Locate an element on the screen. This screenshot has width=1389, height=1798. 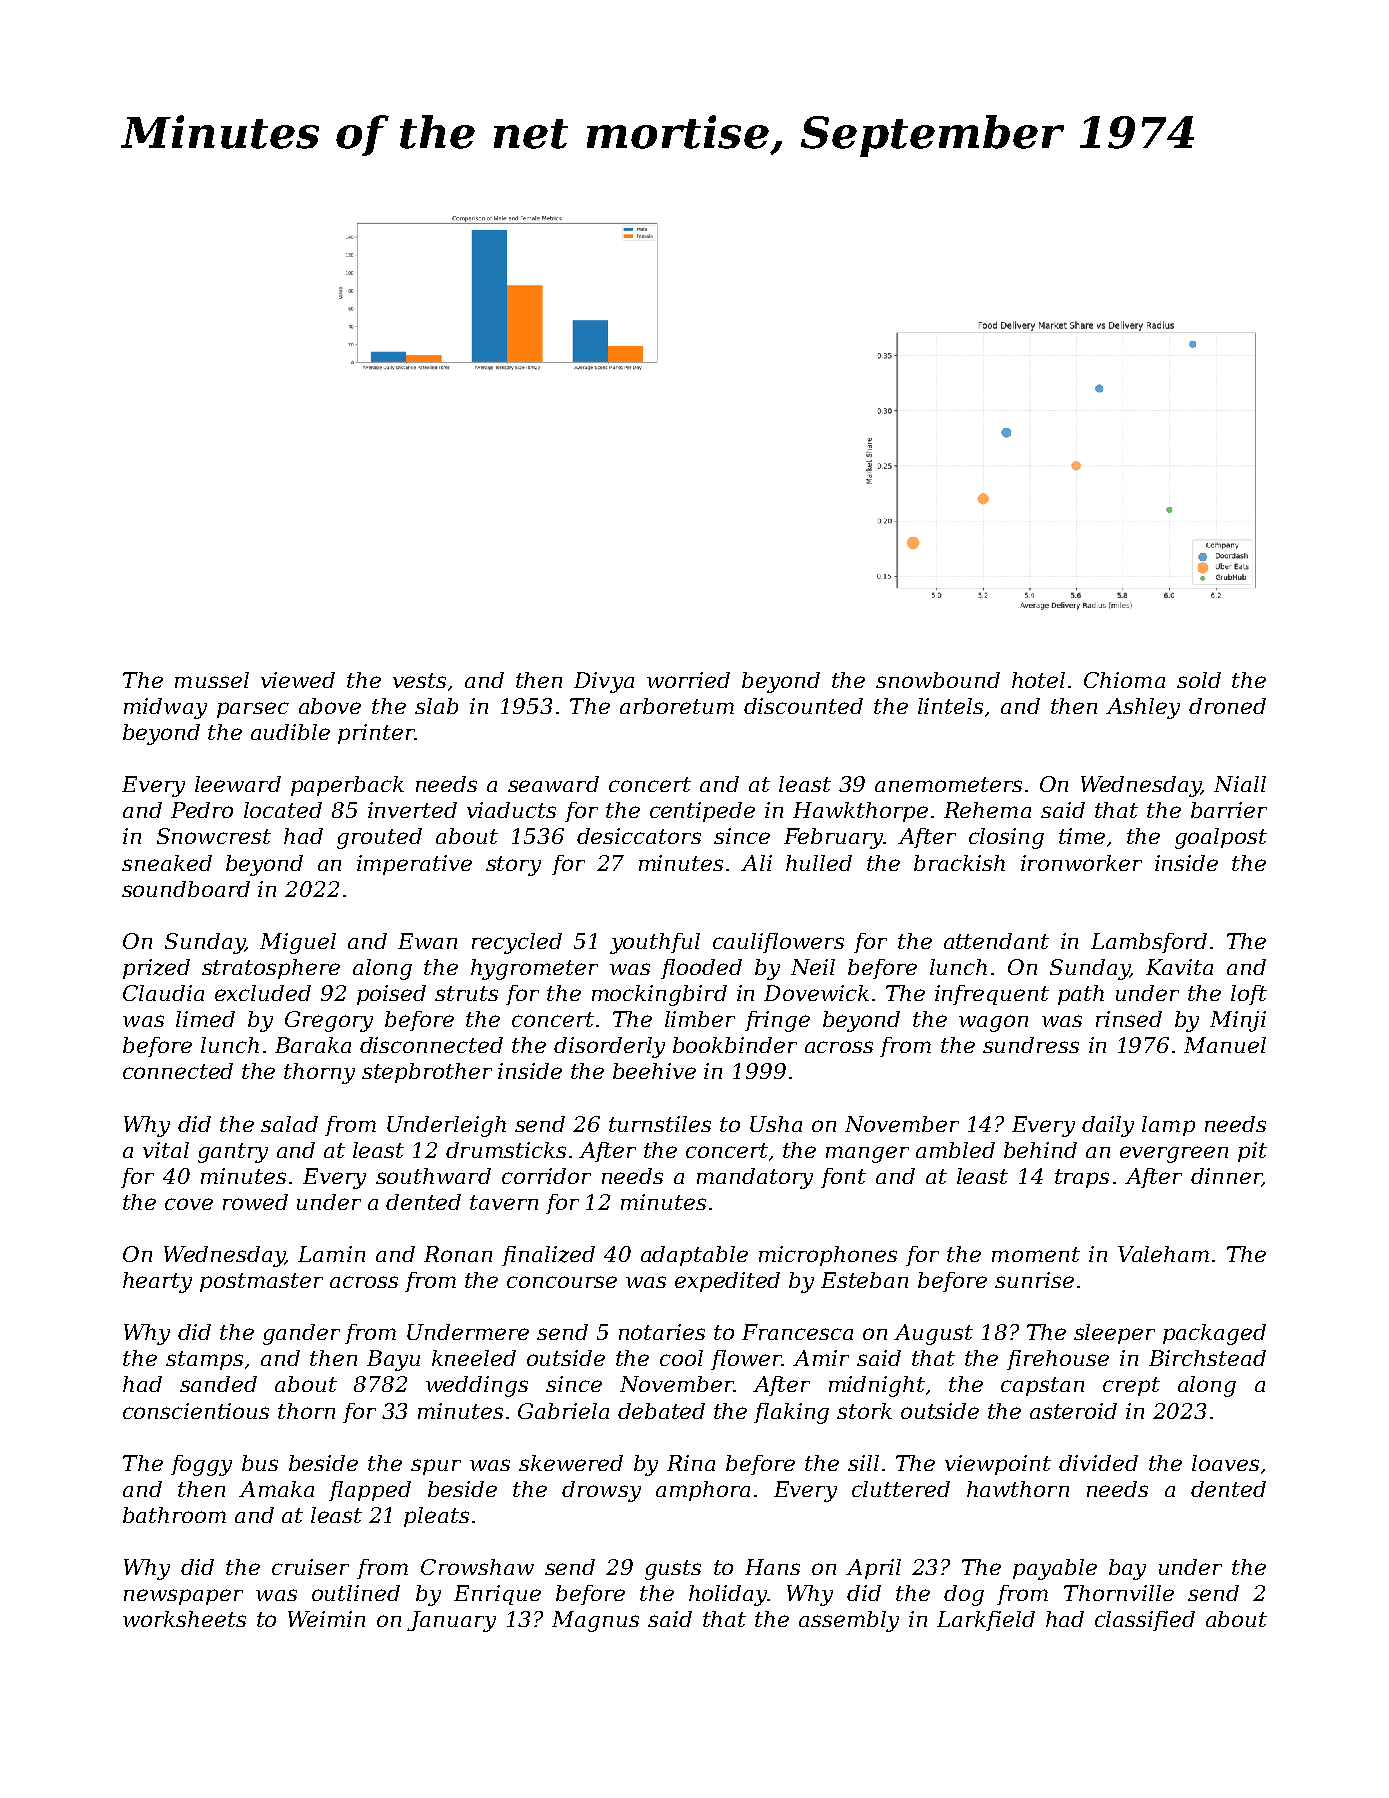
stepbrother is located at coordinates (427, 1073).
